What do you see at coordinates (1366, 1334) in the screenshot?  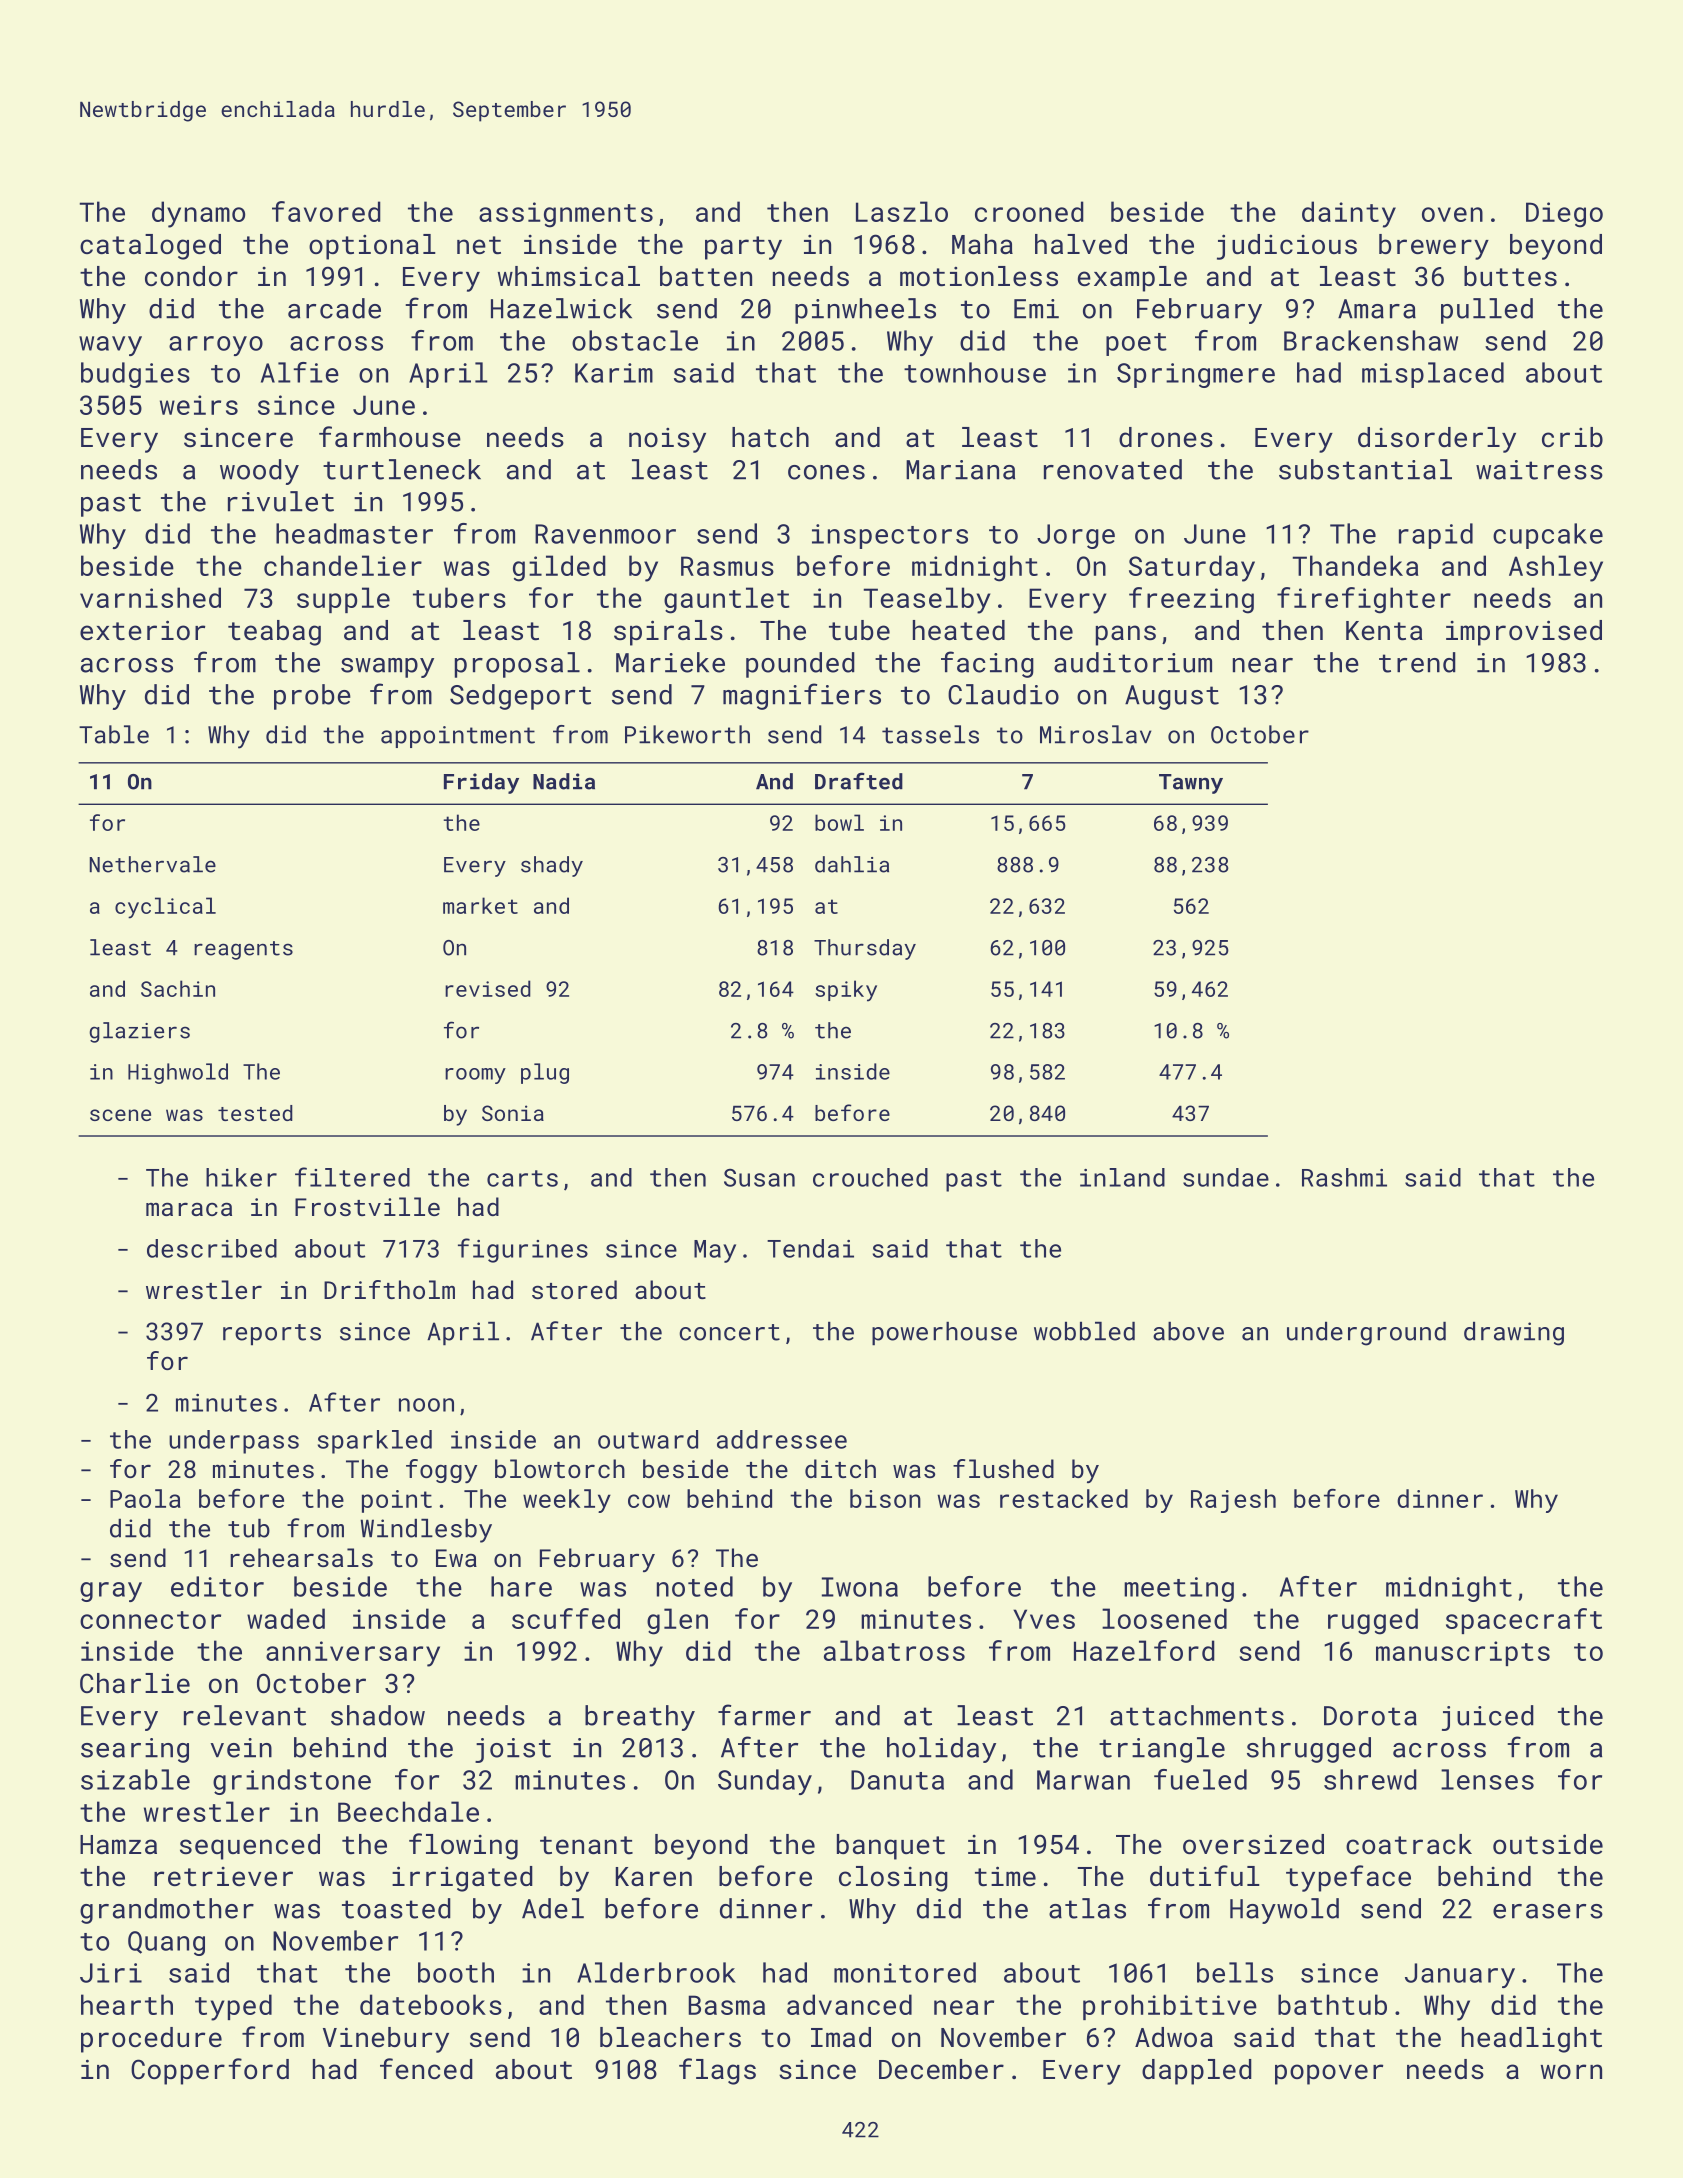 I see `underground` at bounding box center [1366, 1334].
